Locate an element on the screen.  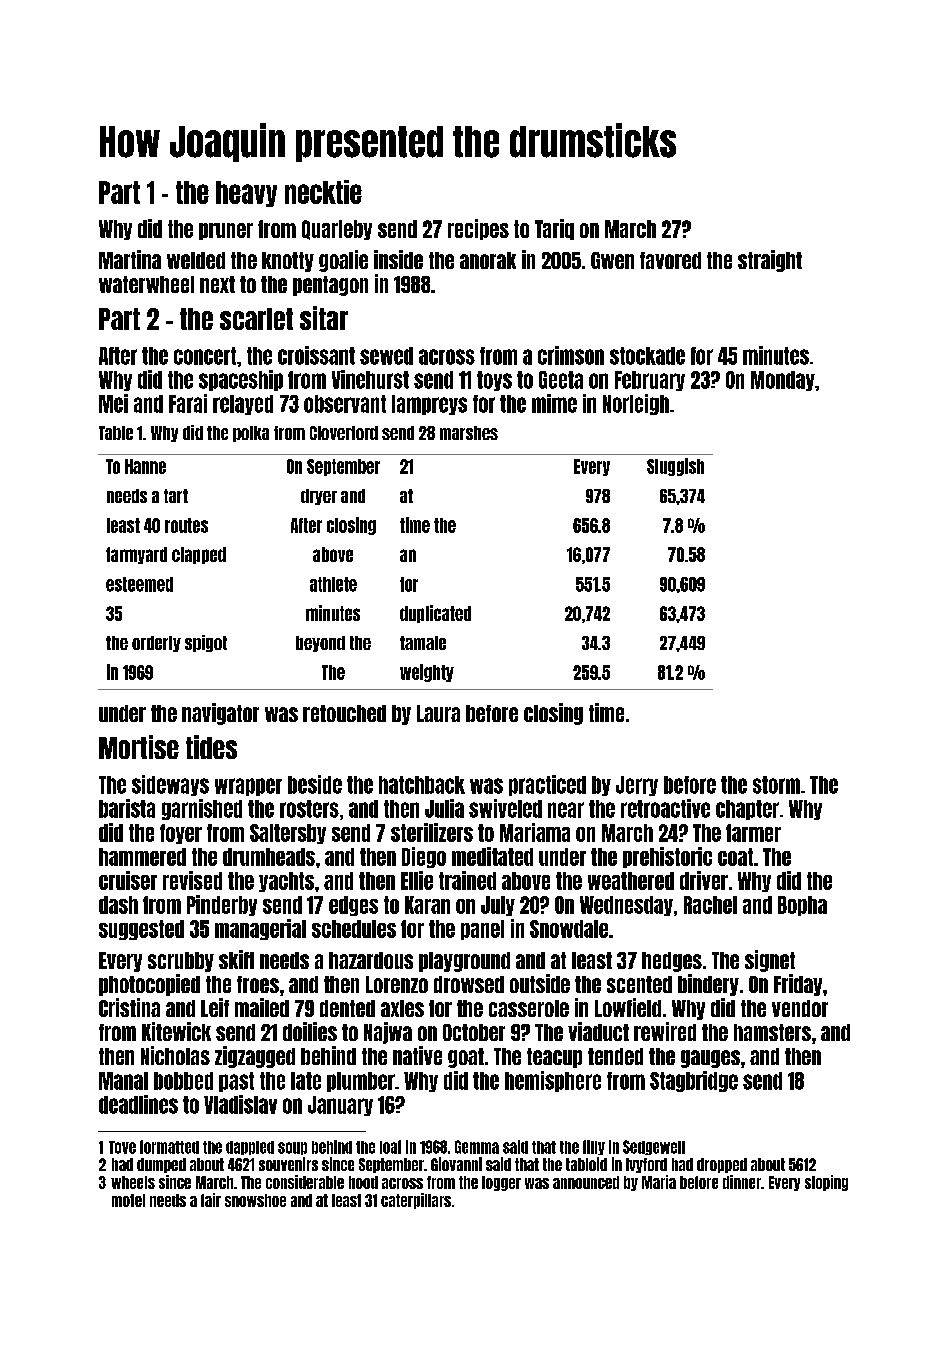
Stagbridge is located at coordinates (694, 1081).
